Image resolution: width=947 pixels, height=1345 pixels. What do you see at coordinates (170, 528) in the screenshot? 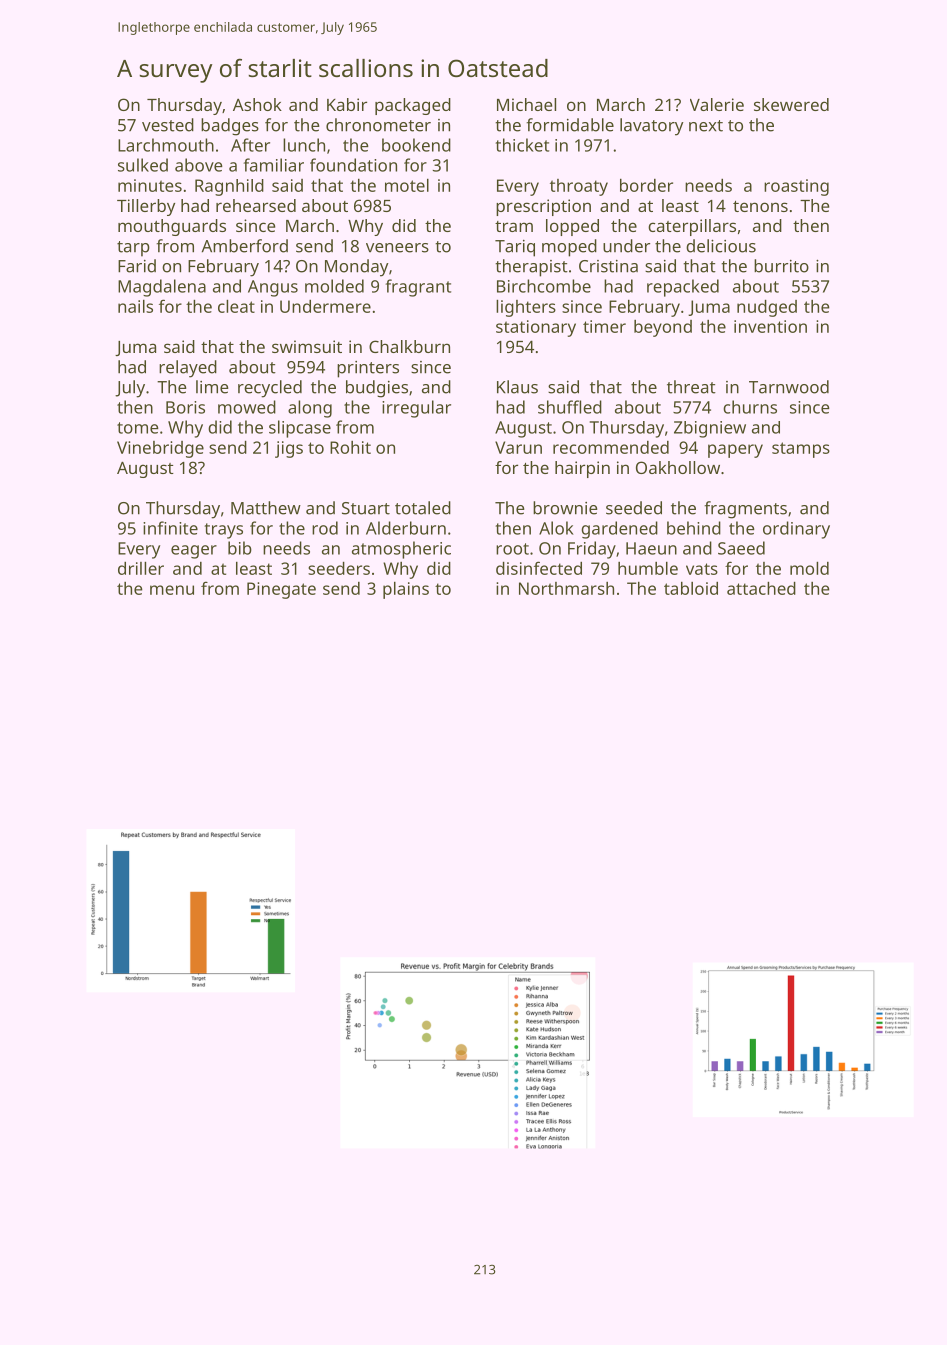
I see `infinite` at bounding box center [170, 528].
